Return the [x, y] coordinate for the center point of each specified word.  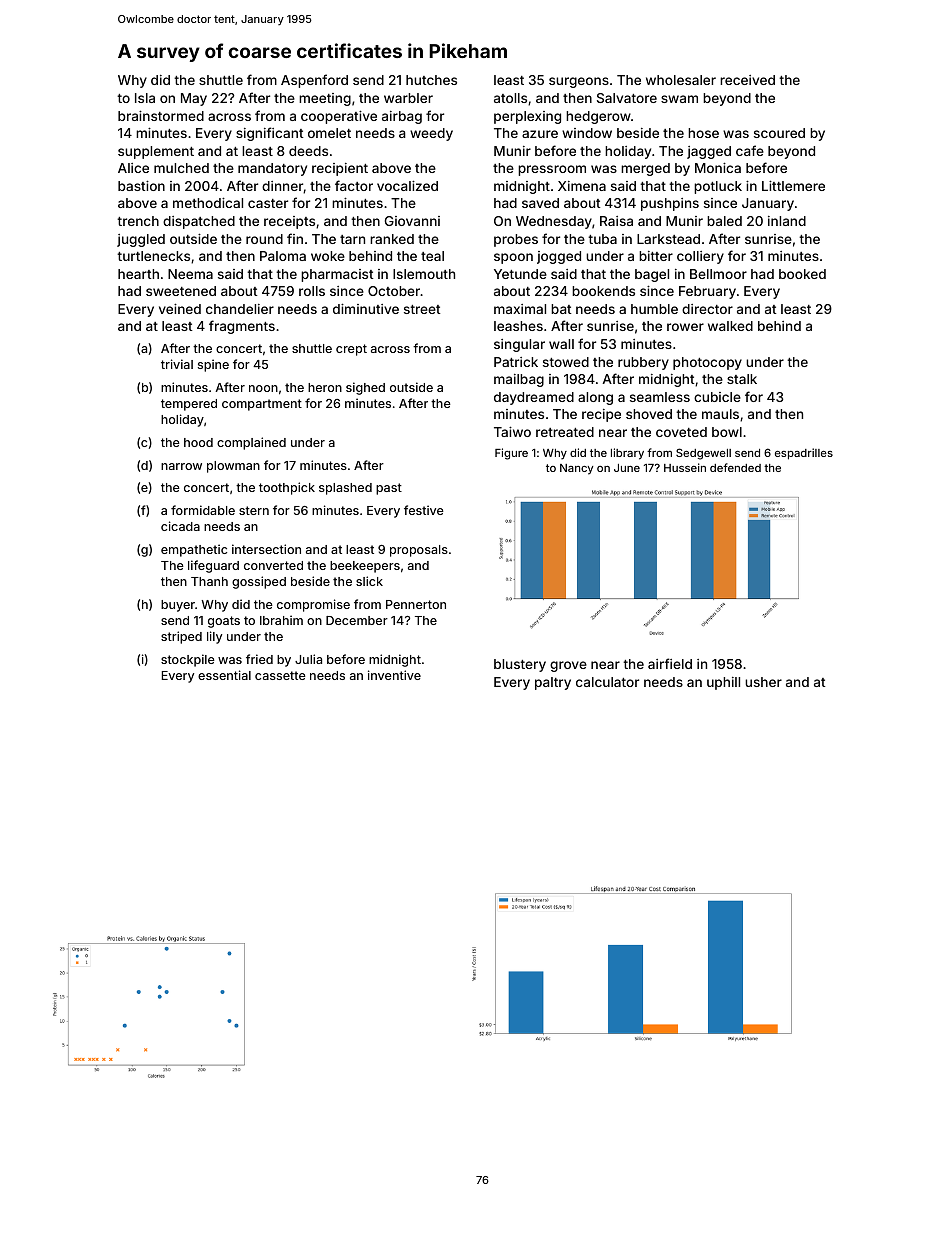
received [747, 80]
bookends [603, 291]
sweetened [181, 291]
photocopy [707, 363]
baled [724, 221]
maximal [520, 309]
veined [180, 308]
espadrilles [804, 454]
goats [224, 622]
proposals [419, 551]
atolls [510, 98]
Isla [145, 98]
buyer [178, 606]
